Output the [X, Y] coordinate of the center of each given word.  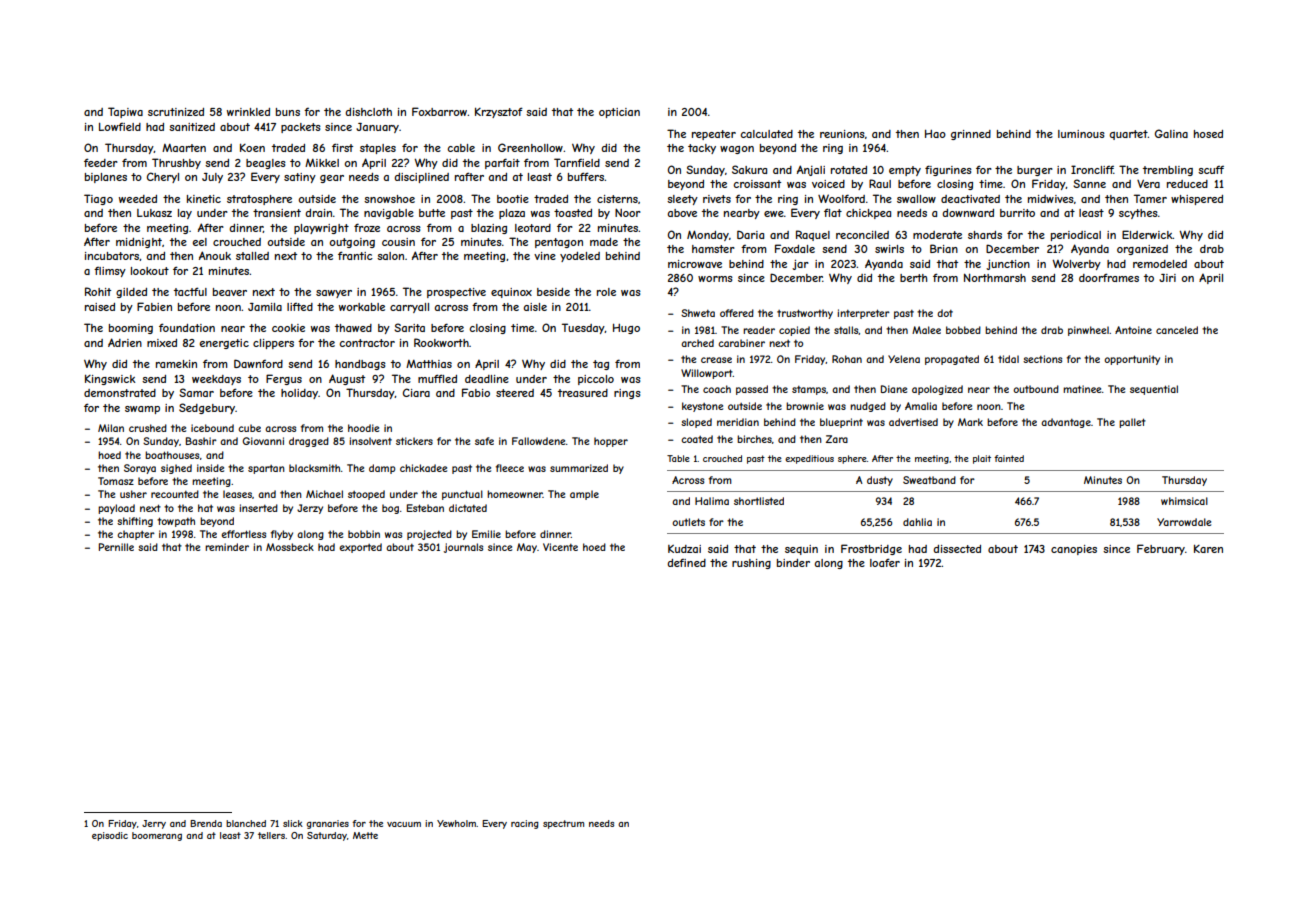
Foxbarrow [440, 111]
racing [525, 824]
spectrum [563, 824]
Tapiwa [125, 112]
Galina [1171, 133]
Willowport [707, 374]
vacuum [404, 824]
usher [133, 494]
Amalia [921, 406]
